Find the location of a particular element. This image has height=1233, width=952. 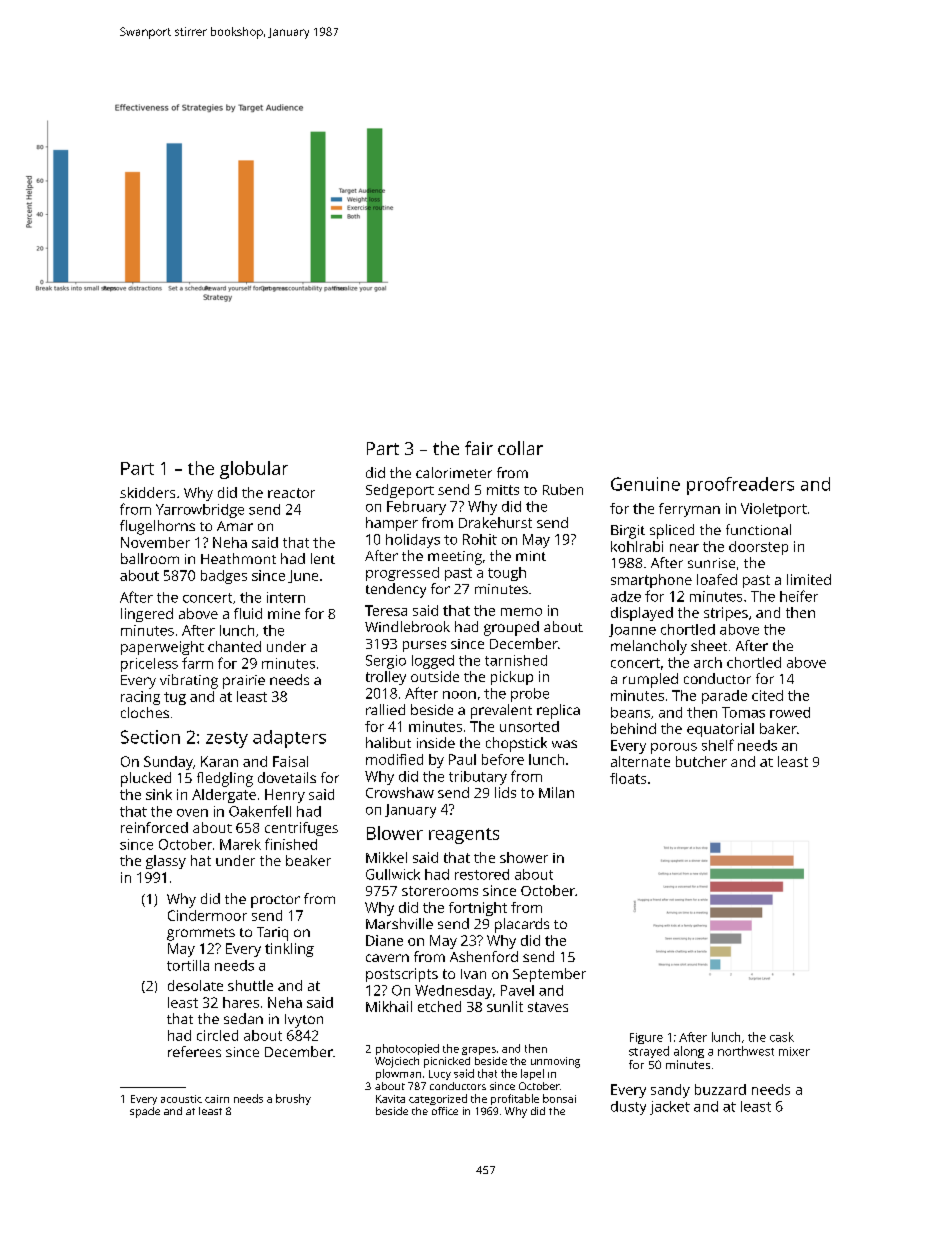

Karan is located at coordinates (219, 761).
